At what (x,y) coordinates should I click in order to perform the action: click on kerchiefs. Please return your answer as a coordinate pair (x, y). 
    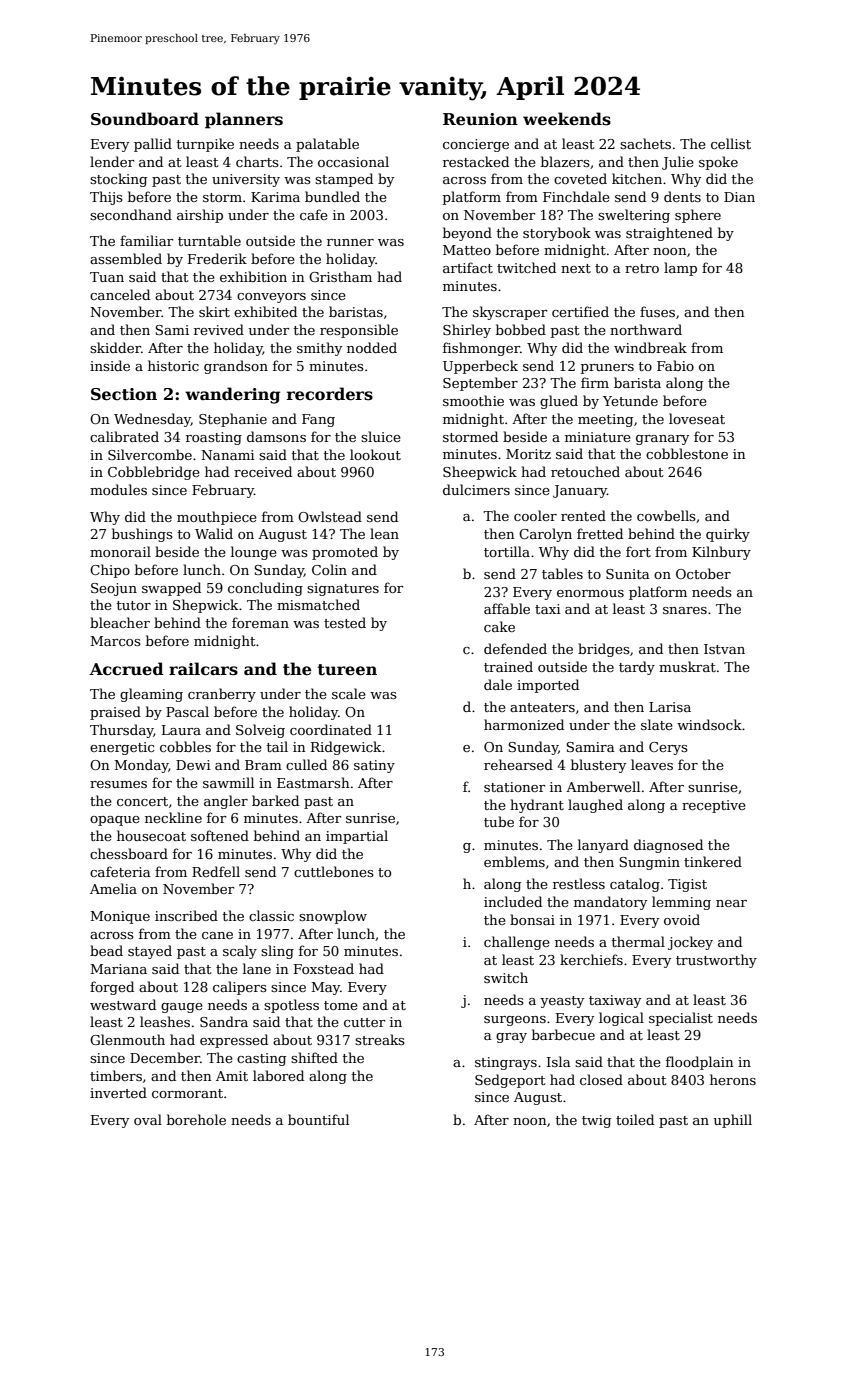
    Looking at the image, I should click on (591, 959).
